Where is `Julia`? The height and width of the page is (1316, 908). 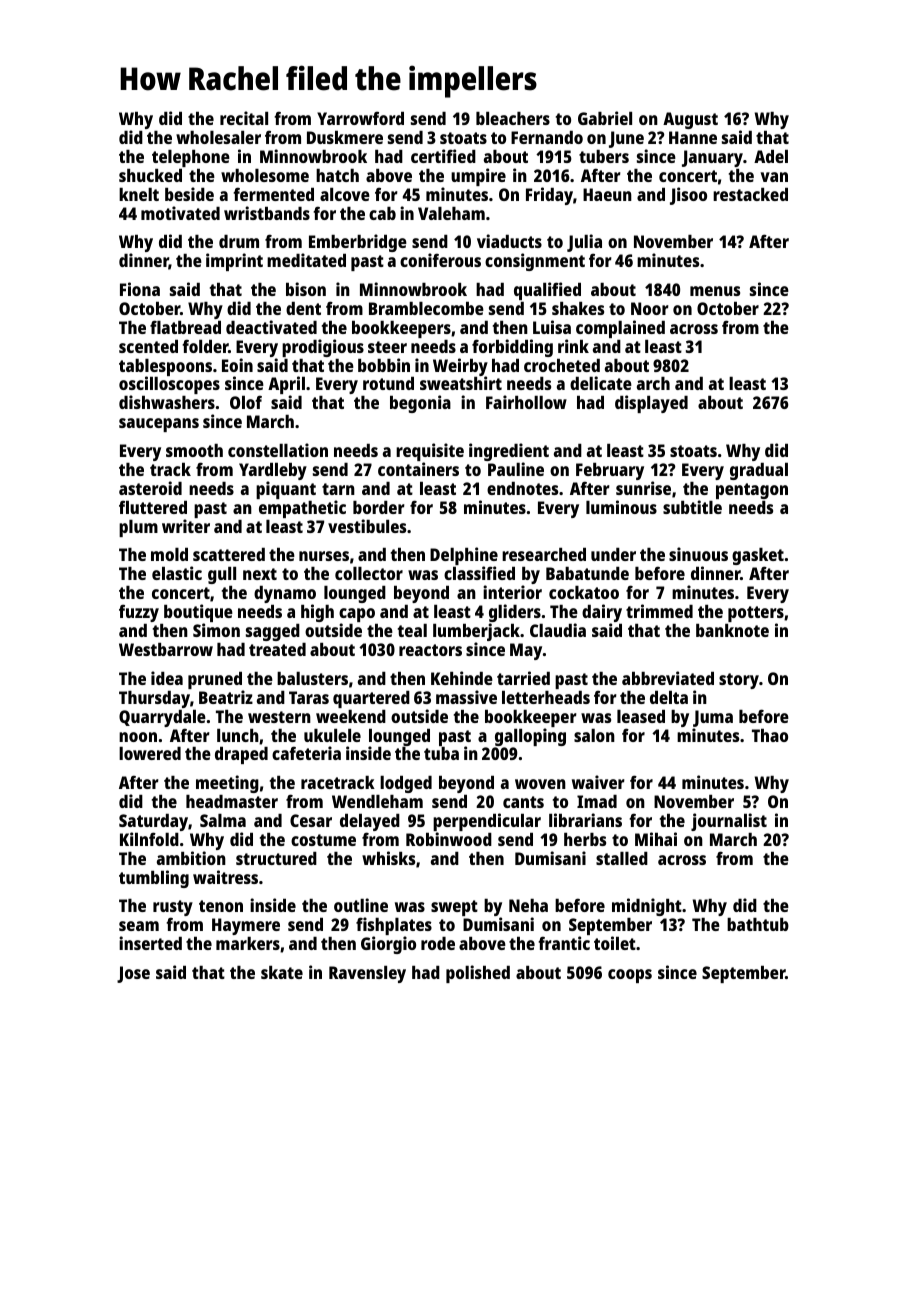 Julia is located at coordinates (584, 243).
